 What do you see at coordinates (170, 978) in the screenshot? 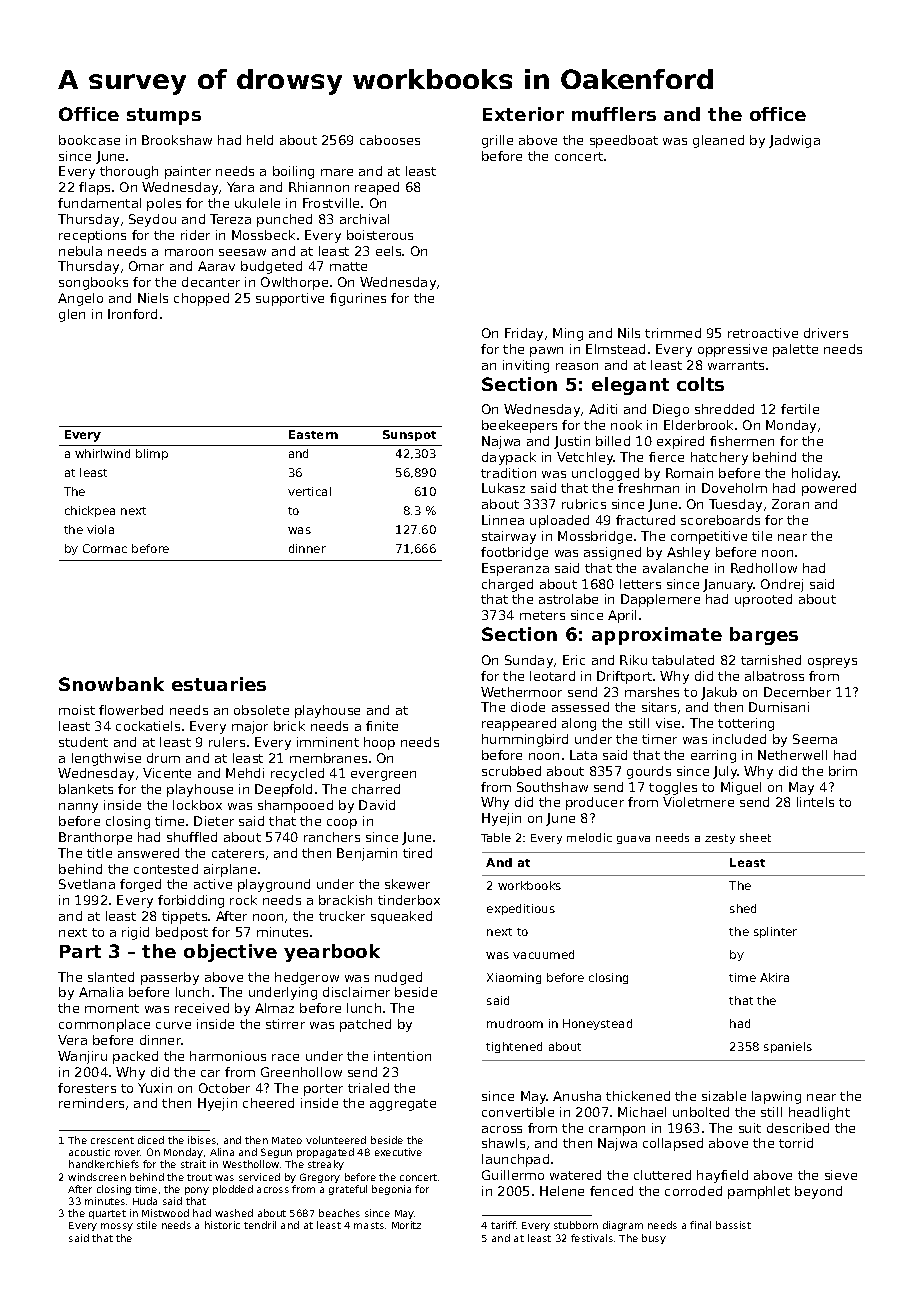
I see `passerby` at bounding box center [170, 978].
